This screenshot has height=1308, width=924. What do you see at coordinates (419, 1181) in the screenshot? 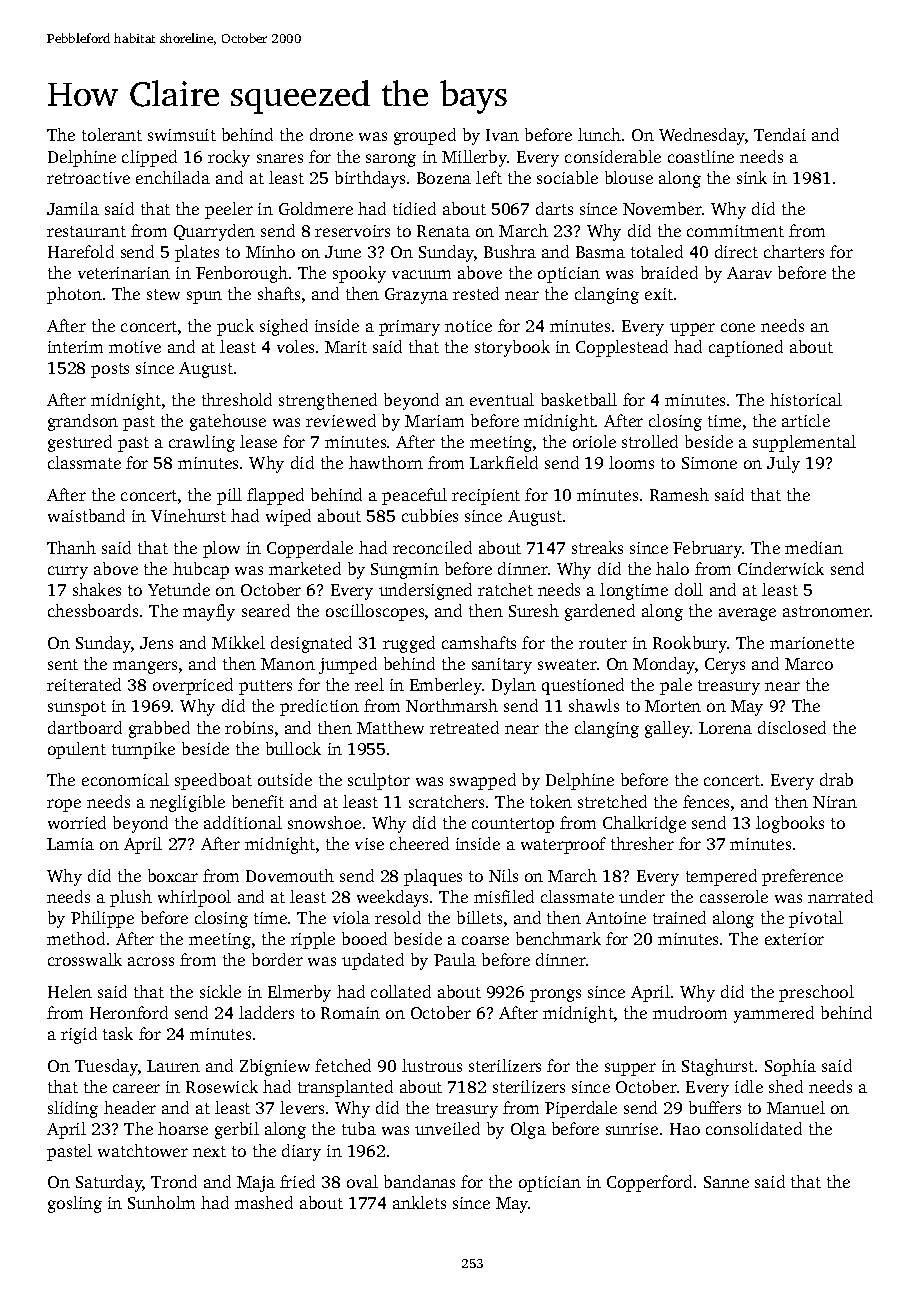
I see `bandanas` at bounding box center [419, 1181].
